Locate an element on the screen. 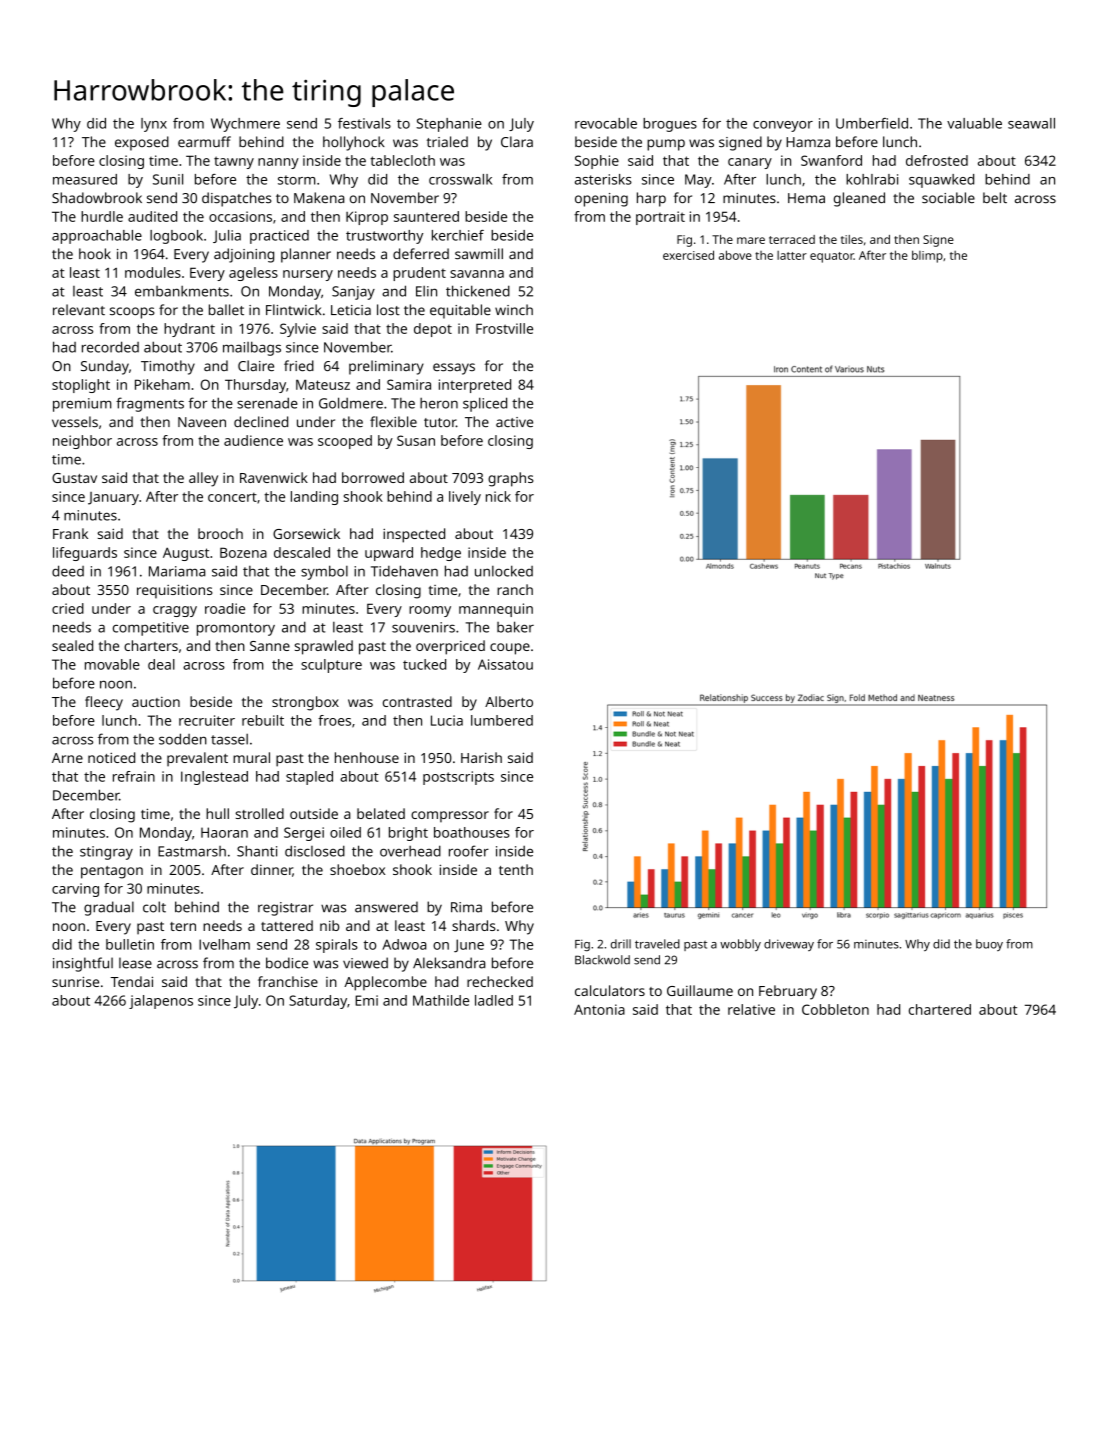  premium is located at coordinates (82, 405).
